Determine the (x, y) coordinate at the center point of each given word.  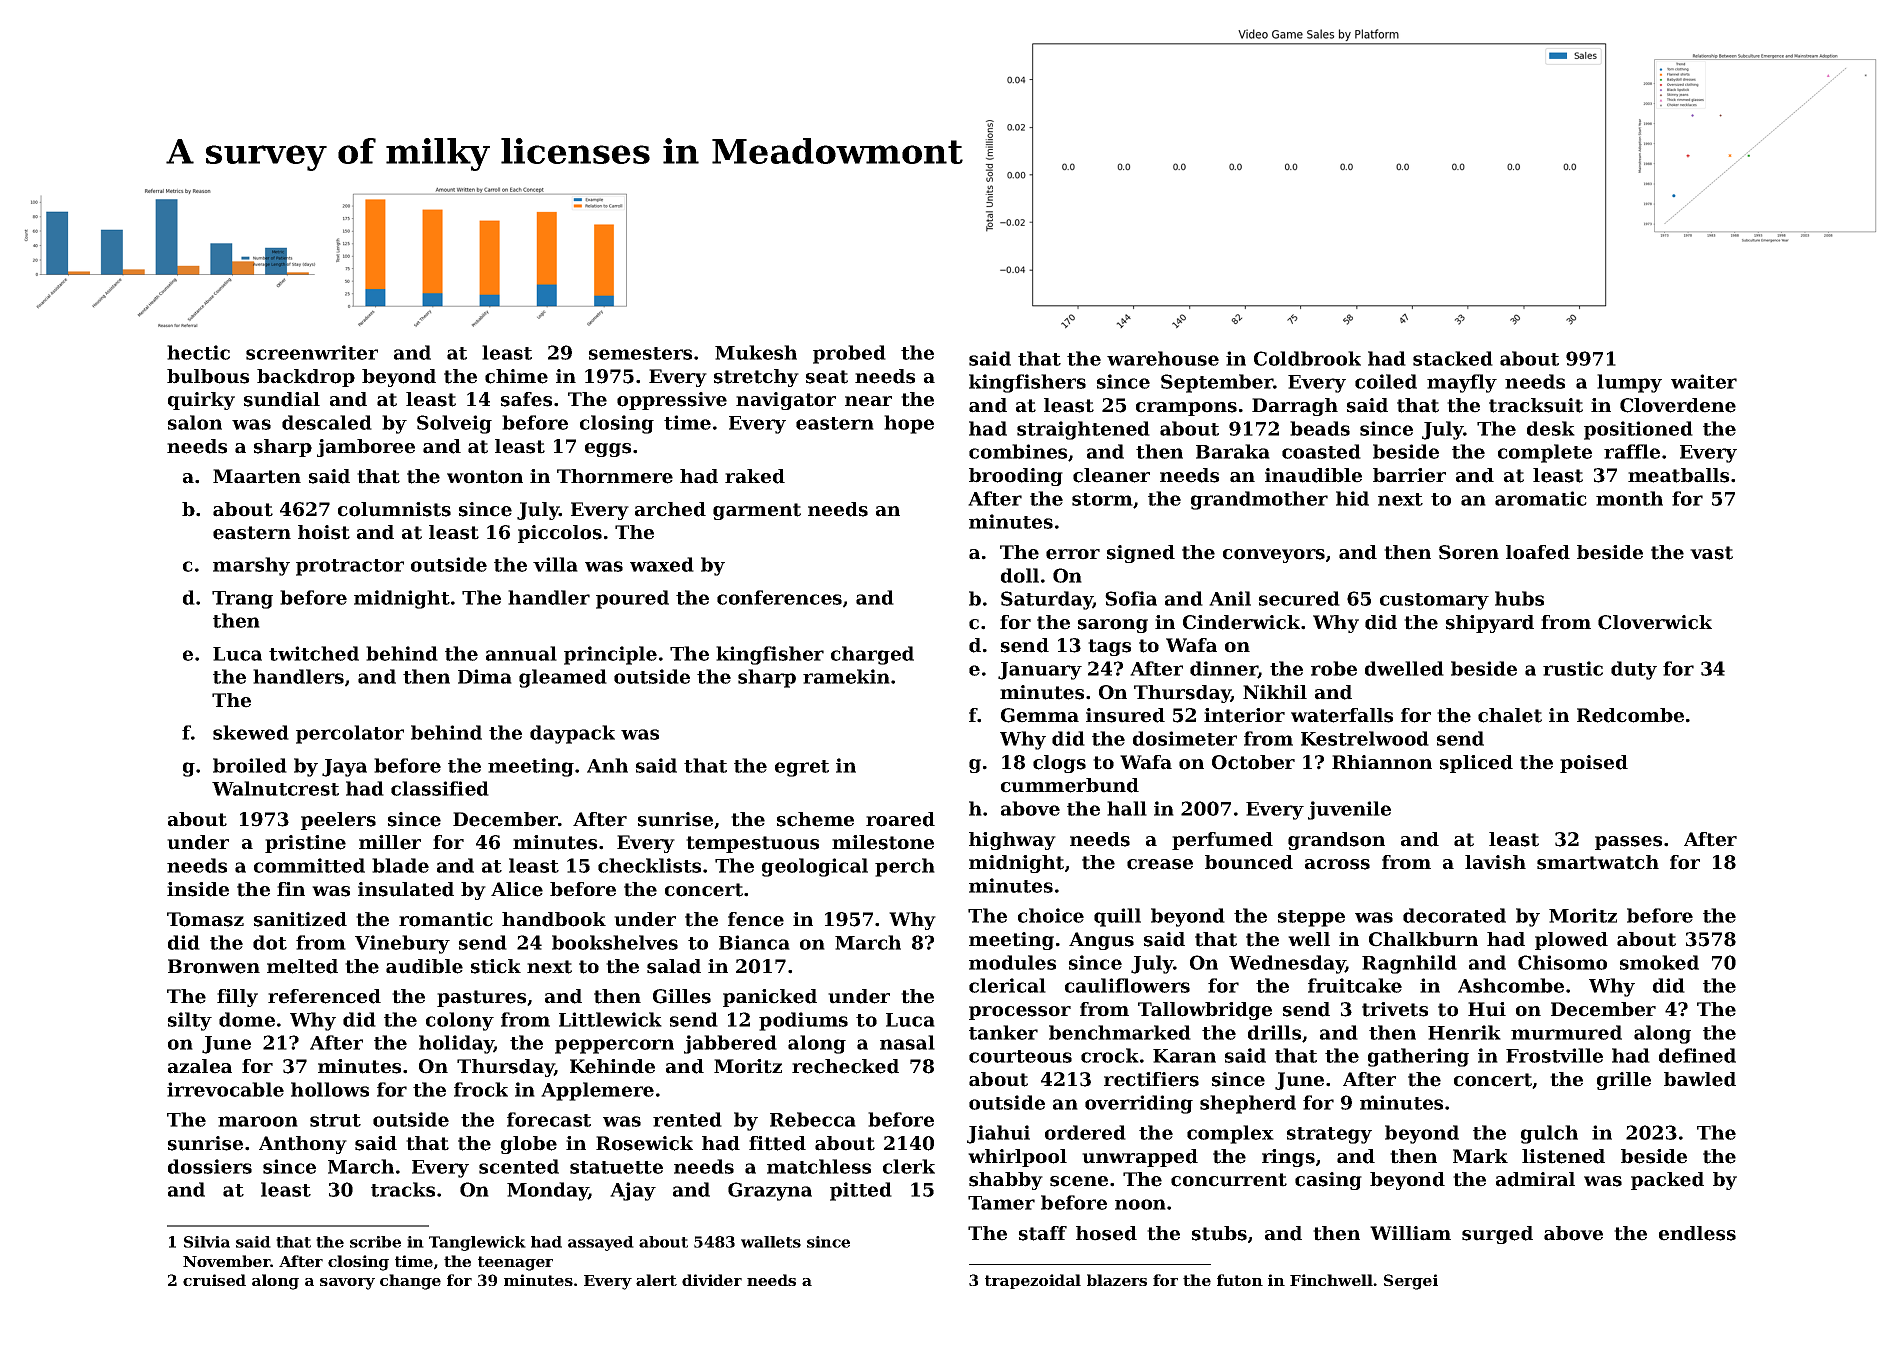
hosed (1106, 1233)
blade (400, 865)
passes (1628, 843)
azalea (200, 1066)
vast (1711, 553)
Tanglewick (477, 1243)
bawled (1700, 1079)
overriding (1139, 1104)
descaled (327, 422)
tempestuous (752, 844)
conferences (779, 597)
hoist (324, 532)
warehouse (1163, 358)
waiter (1704, 381)
